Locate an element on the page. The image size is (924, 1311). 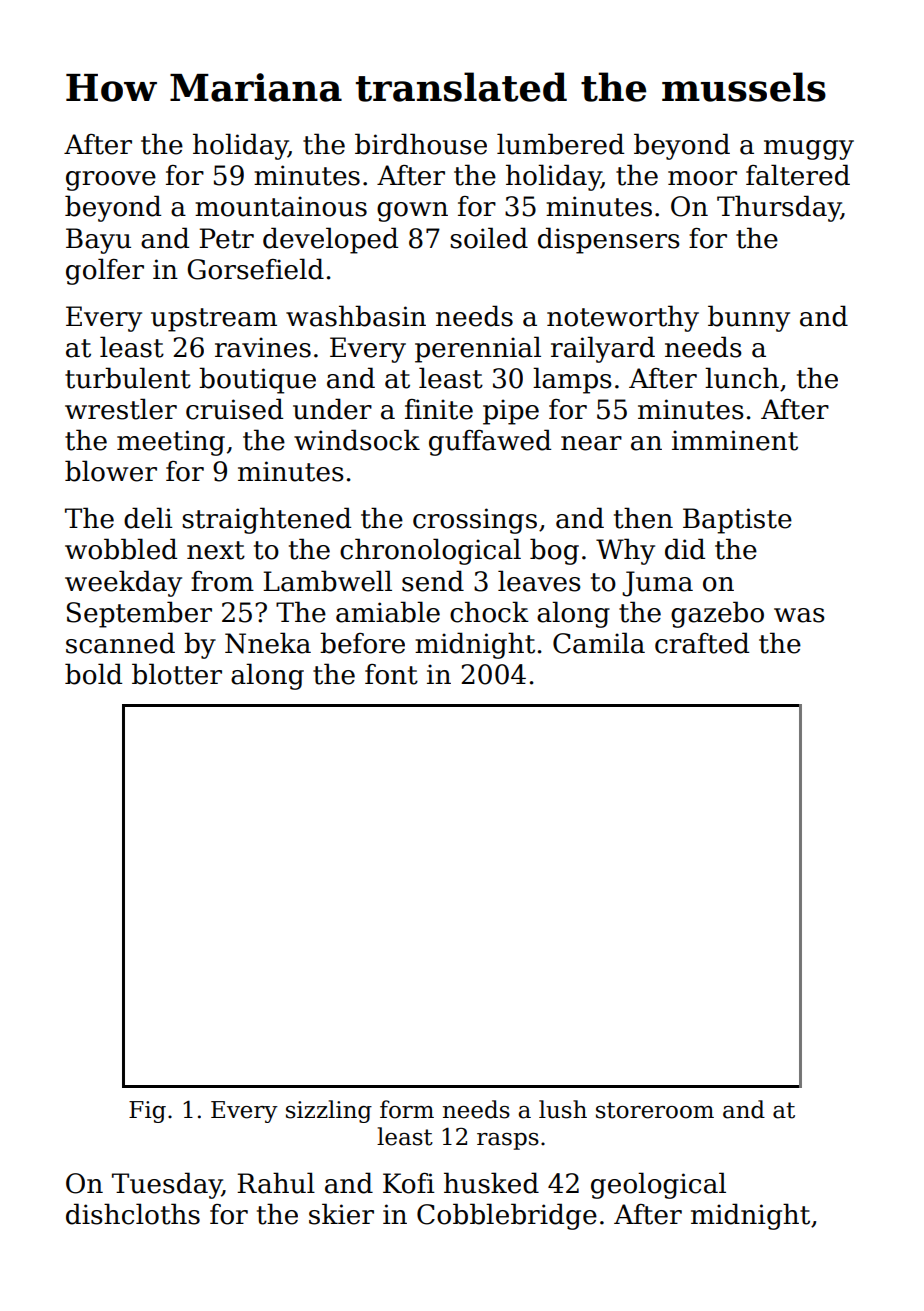
before is located at coordinates (362, 643).
